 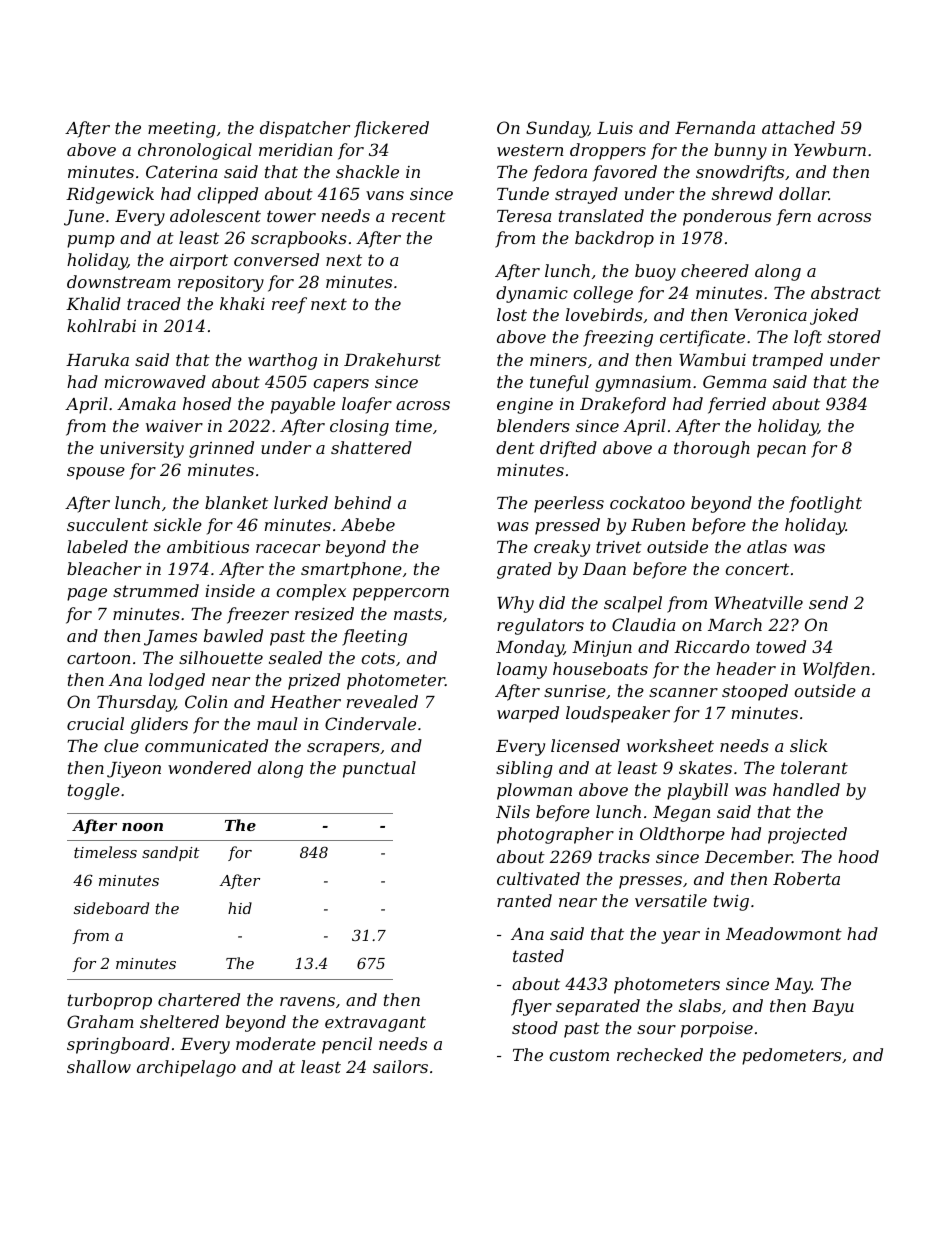 I want to click on downstream, so click(x=119, y=281).
